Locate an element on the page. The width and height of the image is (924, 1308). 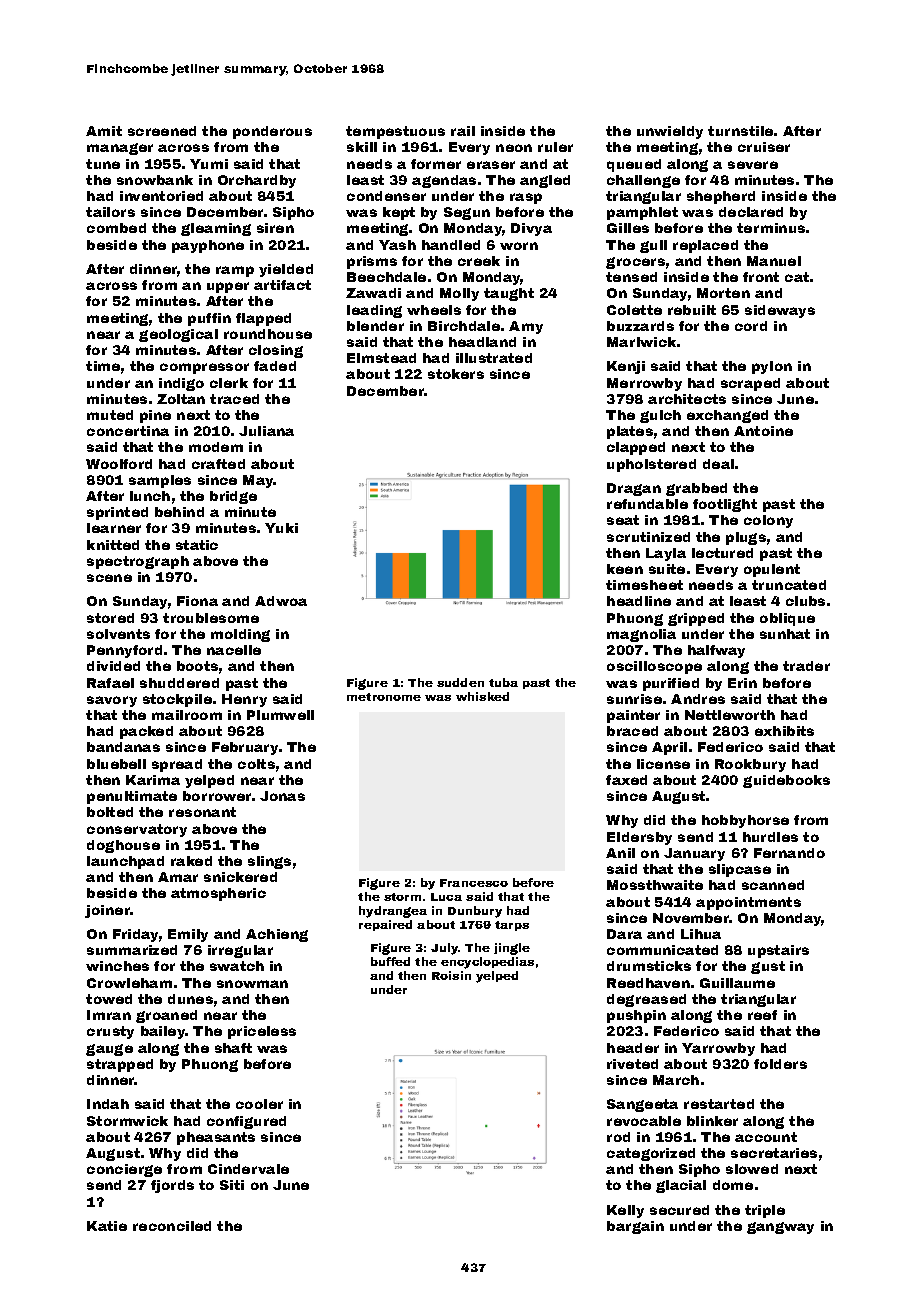
guidebooks is located at coordinates (786, 781).
